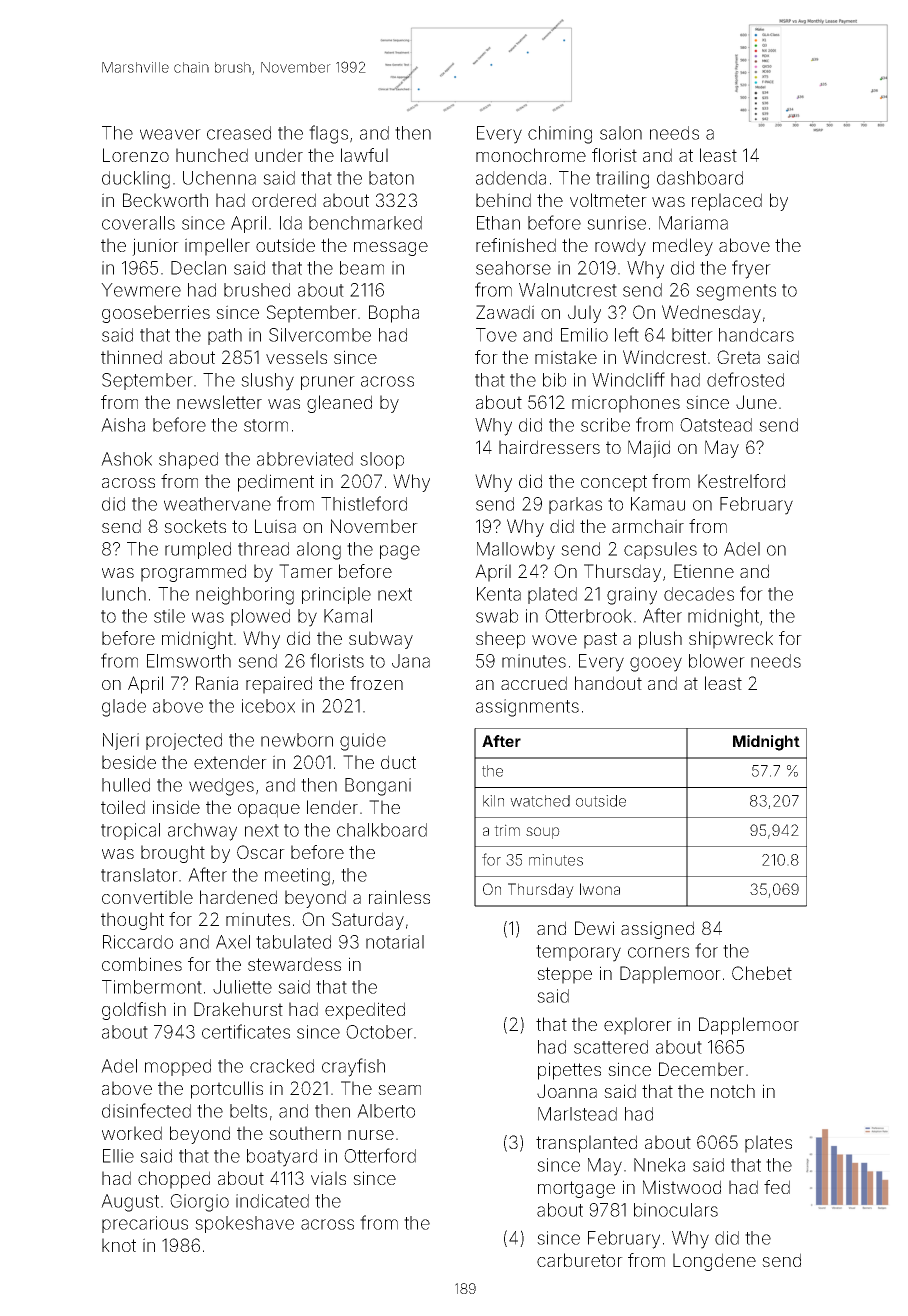 This screenshot has height=1316, width=908. I want to click on corners, so click(658, 952).
